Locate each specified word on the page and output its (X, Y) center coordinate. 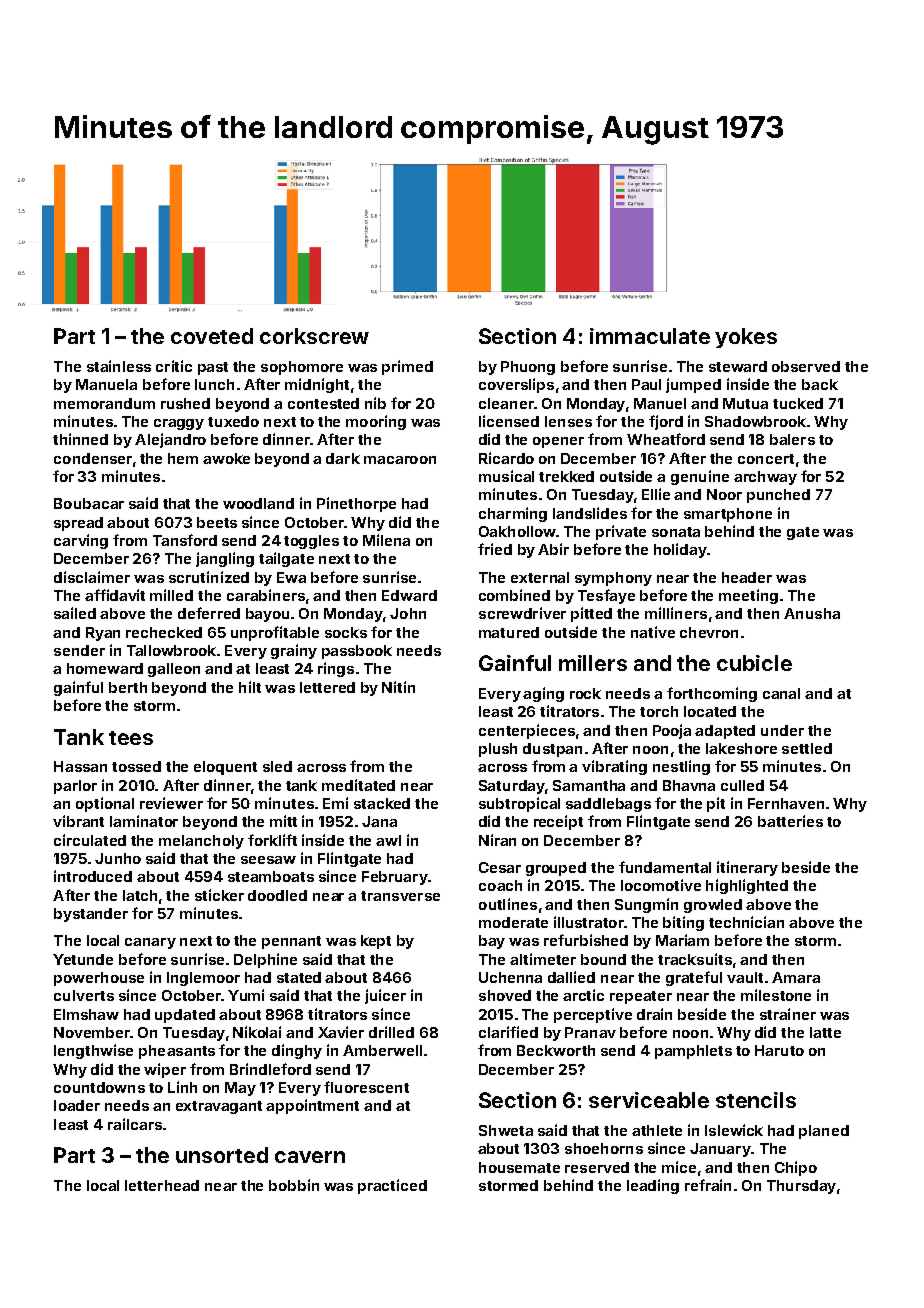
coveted (212, 336)
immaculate (650, 336)
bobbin (294, 1185)
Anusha (812, 613)
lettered (327, 687)
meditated (358, 785)
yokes (746, 338)
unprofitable (275, 633)
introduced (93, 876)
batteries (790, 821)
